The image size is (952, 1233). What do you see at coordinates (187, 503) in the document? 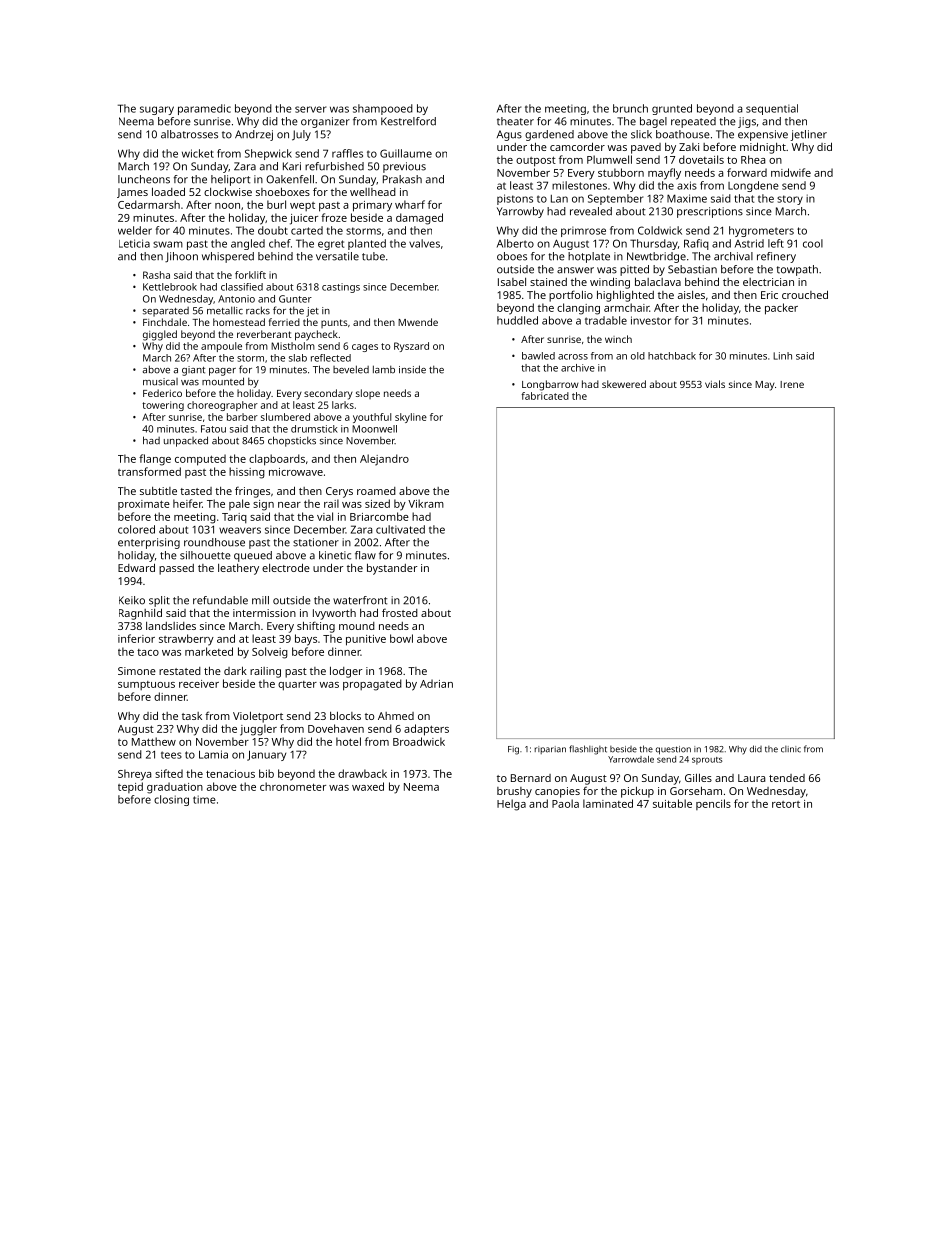
I see `heifer` at bounding box center [187, 503].
